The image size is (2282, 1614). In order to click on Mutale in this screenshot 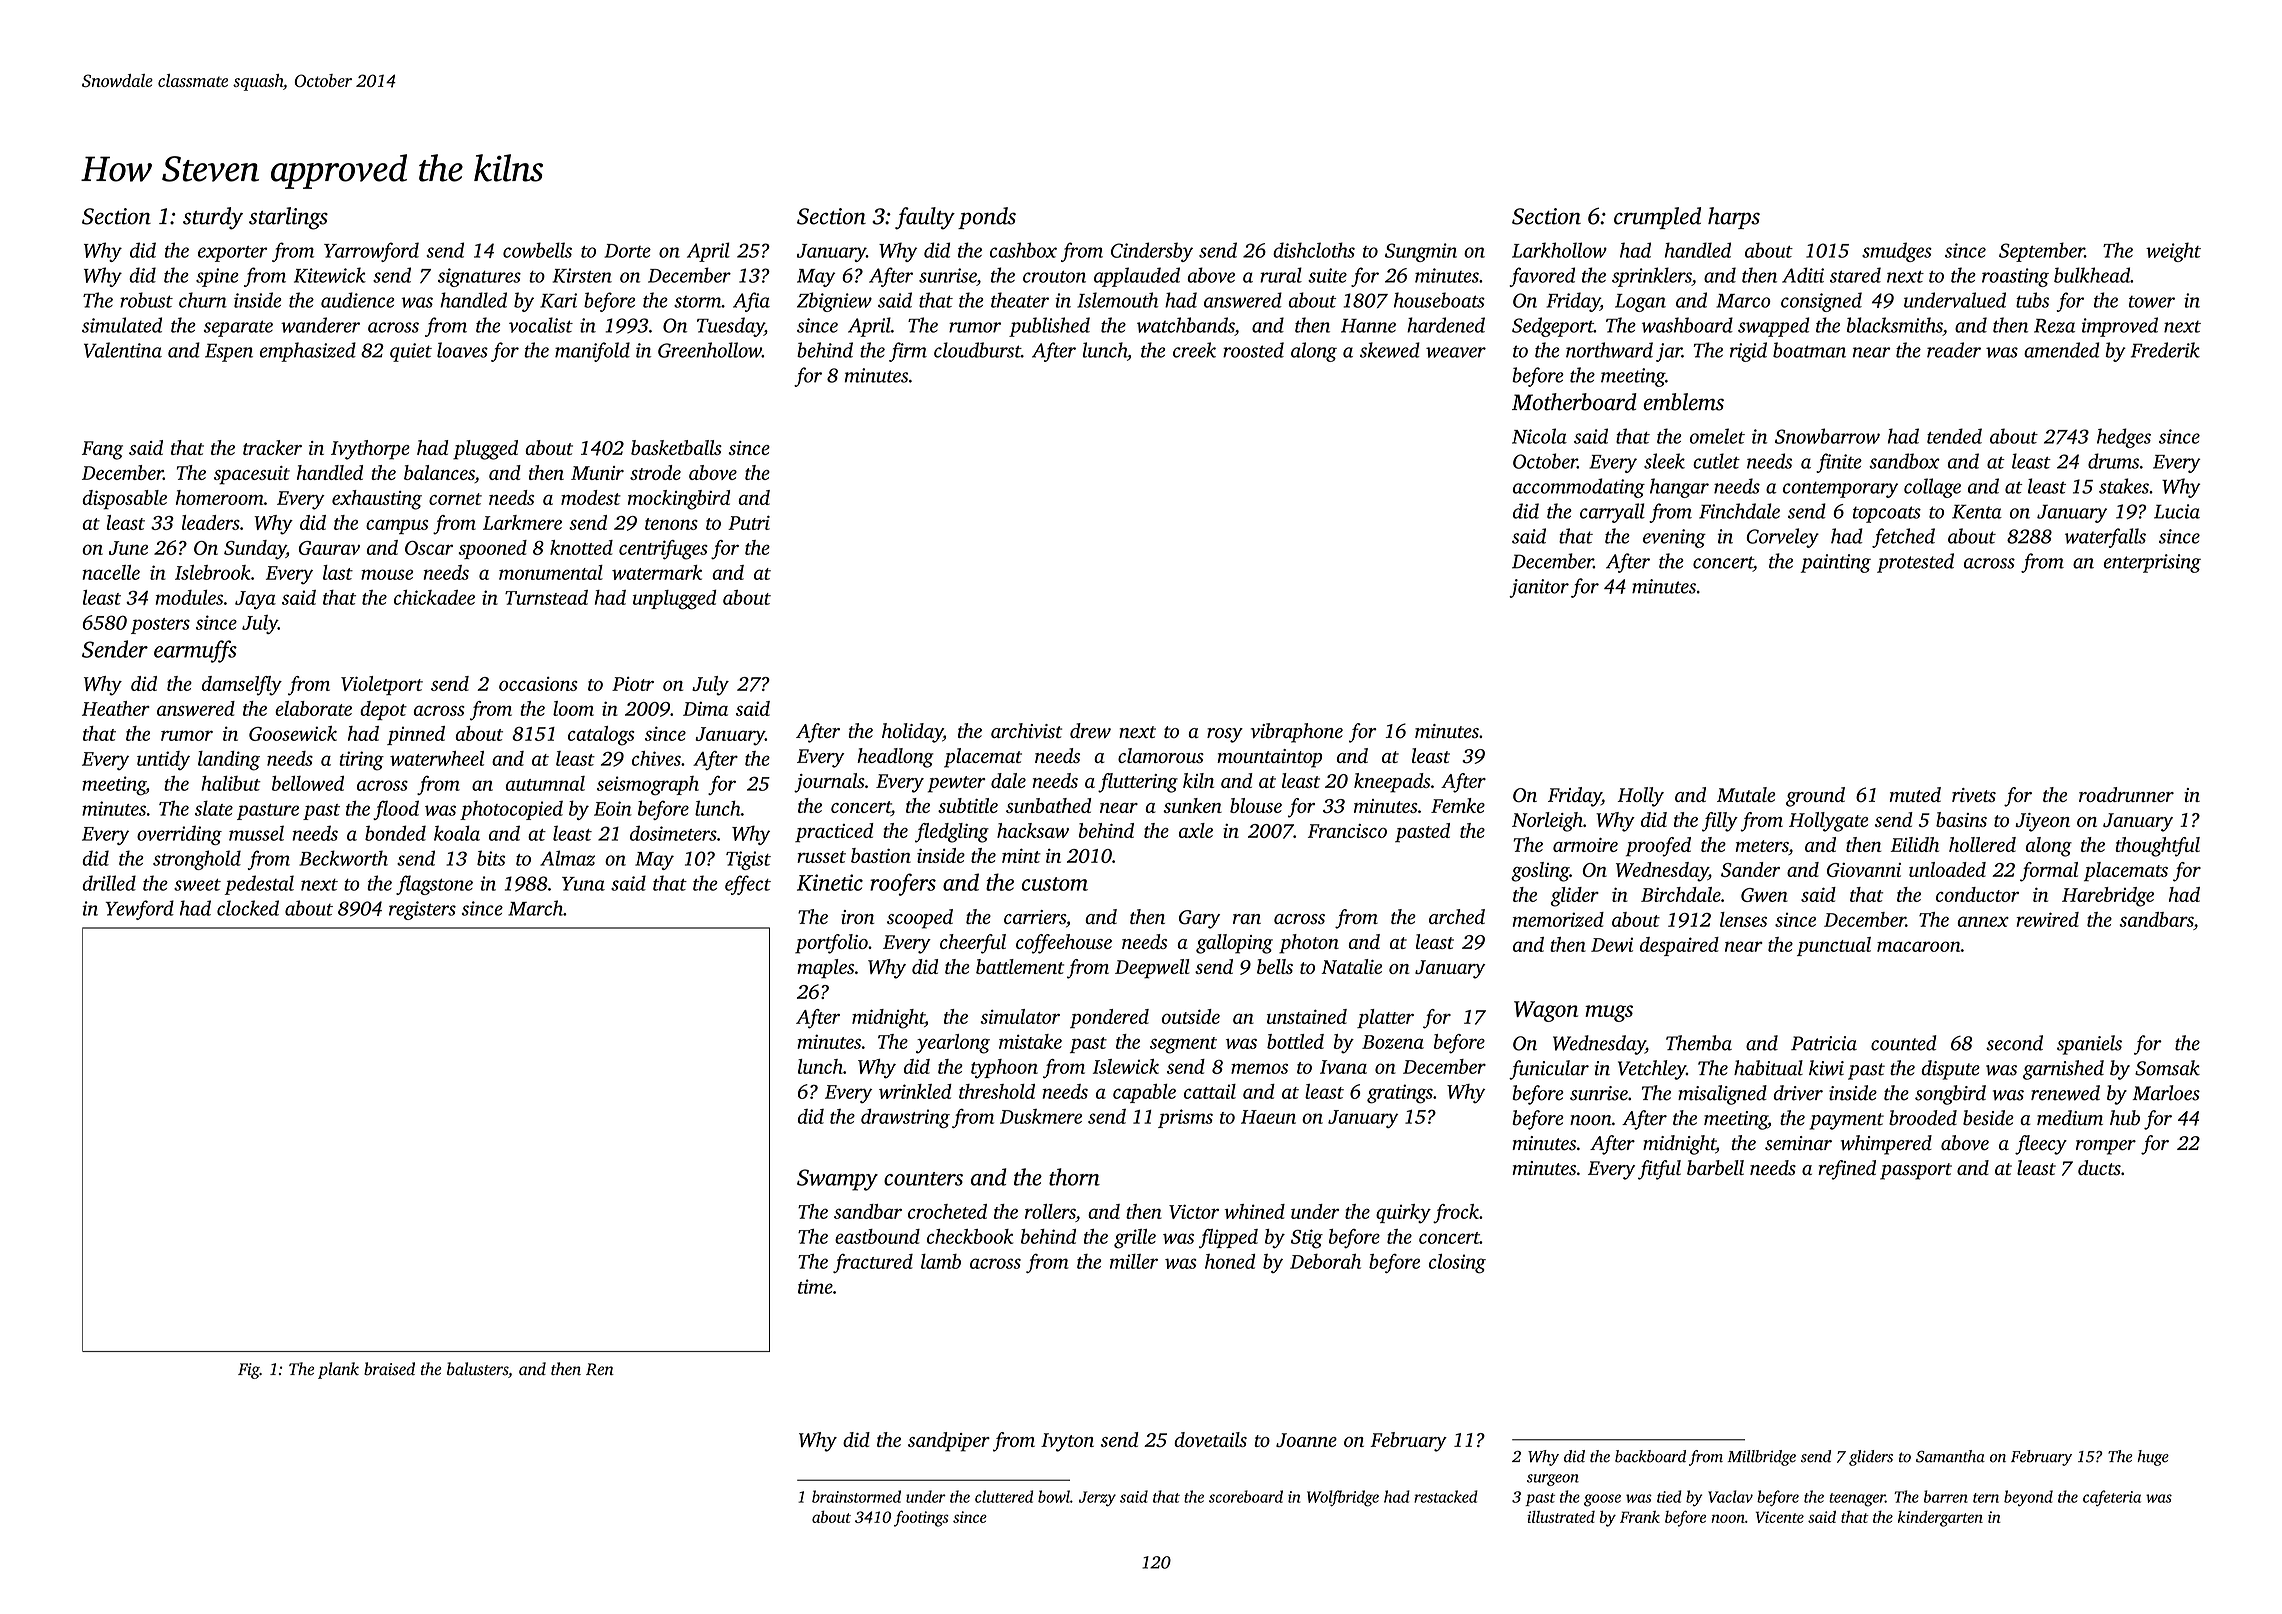, I will do `click(1746, 794)`.
